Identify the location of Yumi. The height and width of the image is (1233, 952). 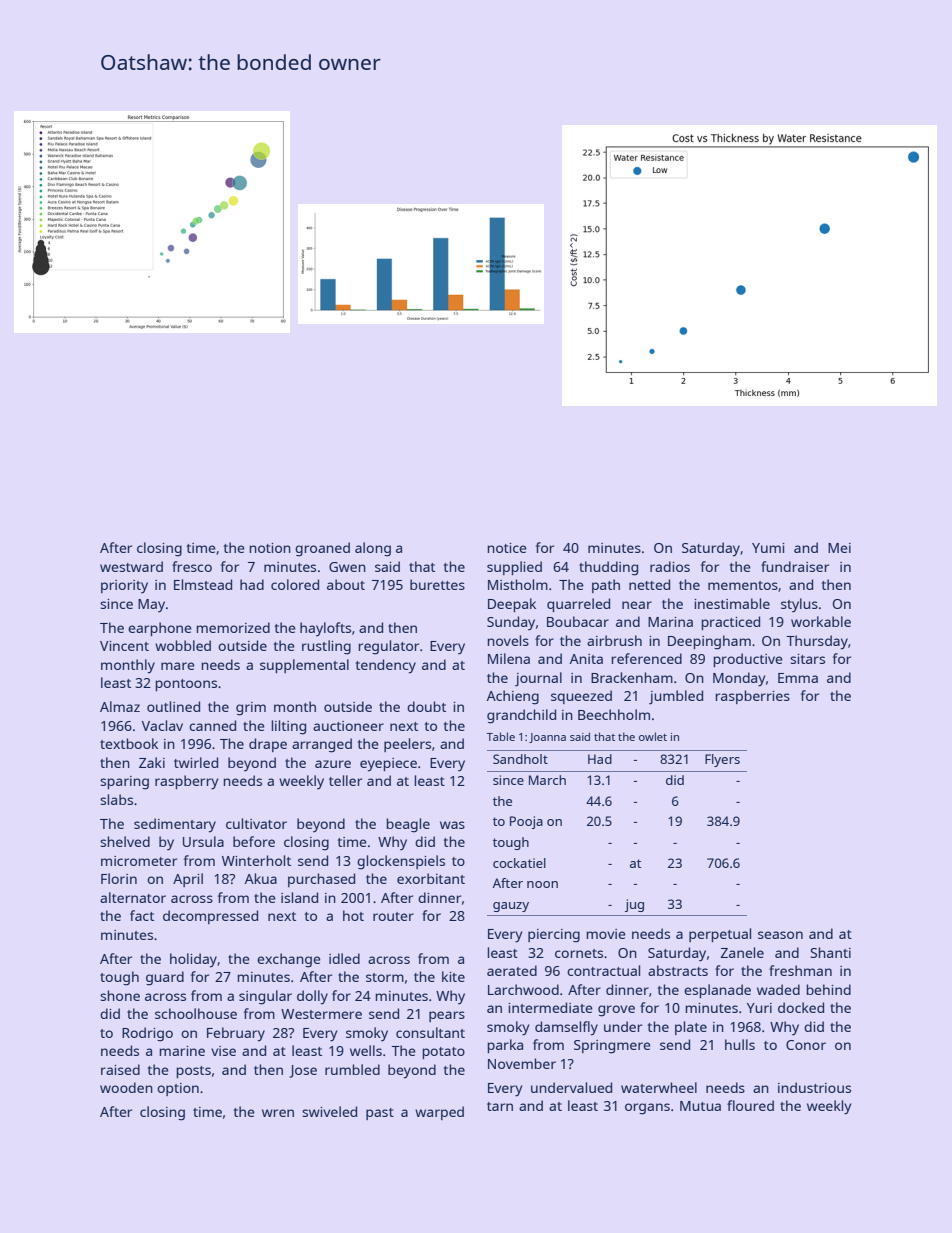
(768, 548).
